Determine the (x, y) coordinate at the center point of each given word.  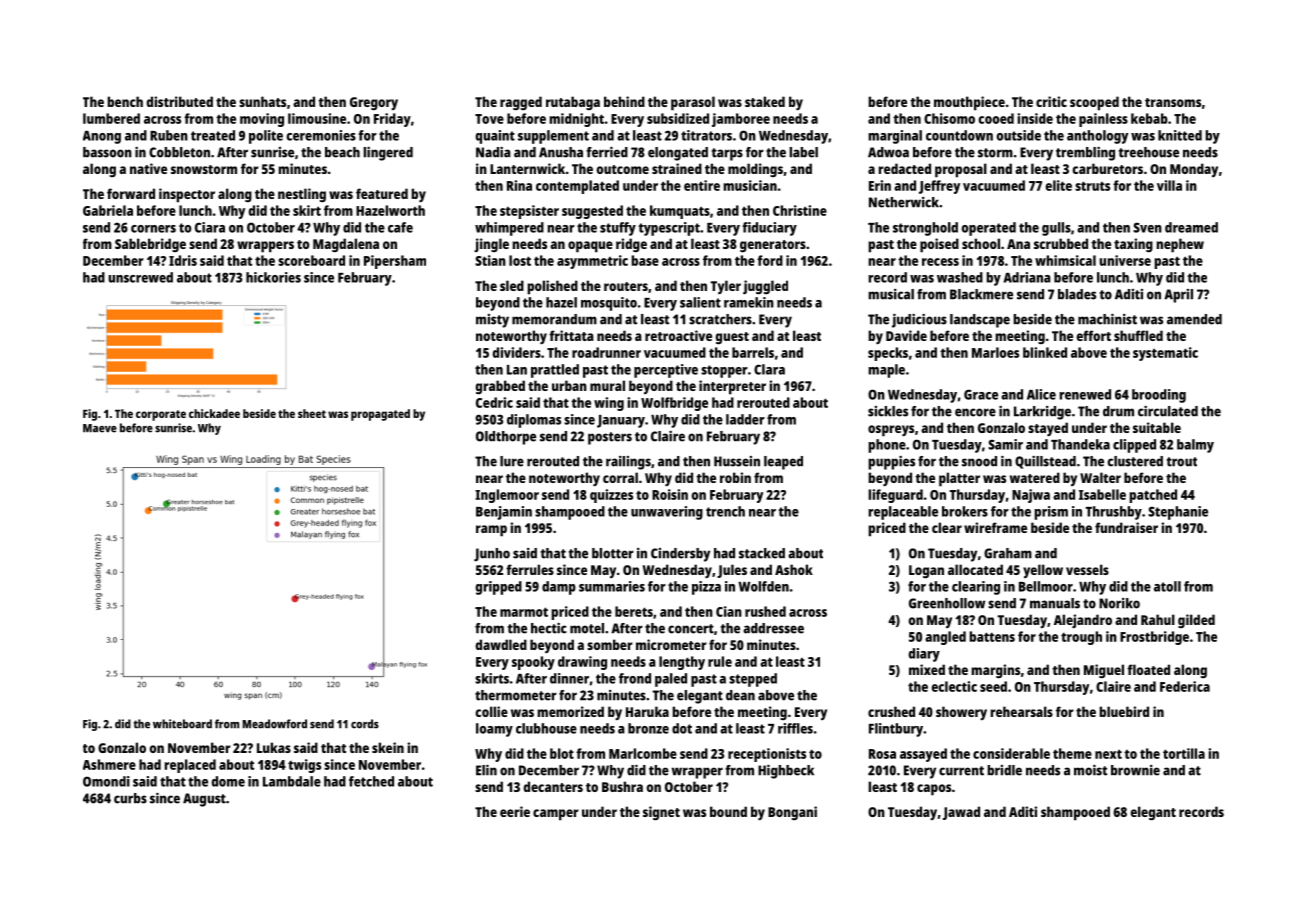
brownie (1135, 770)
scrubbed (1061, 243)
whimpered (509, 229)
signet (661, 813)
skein (388, 747)
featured (382, 193)
